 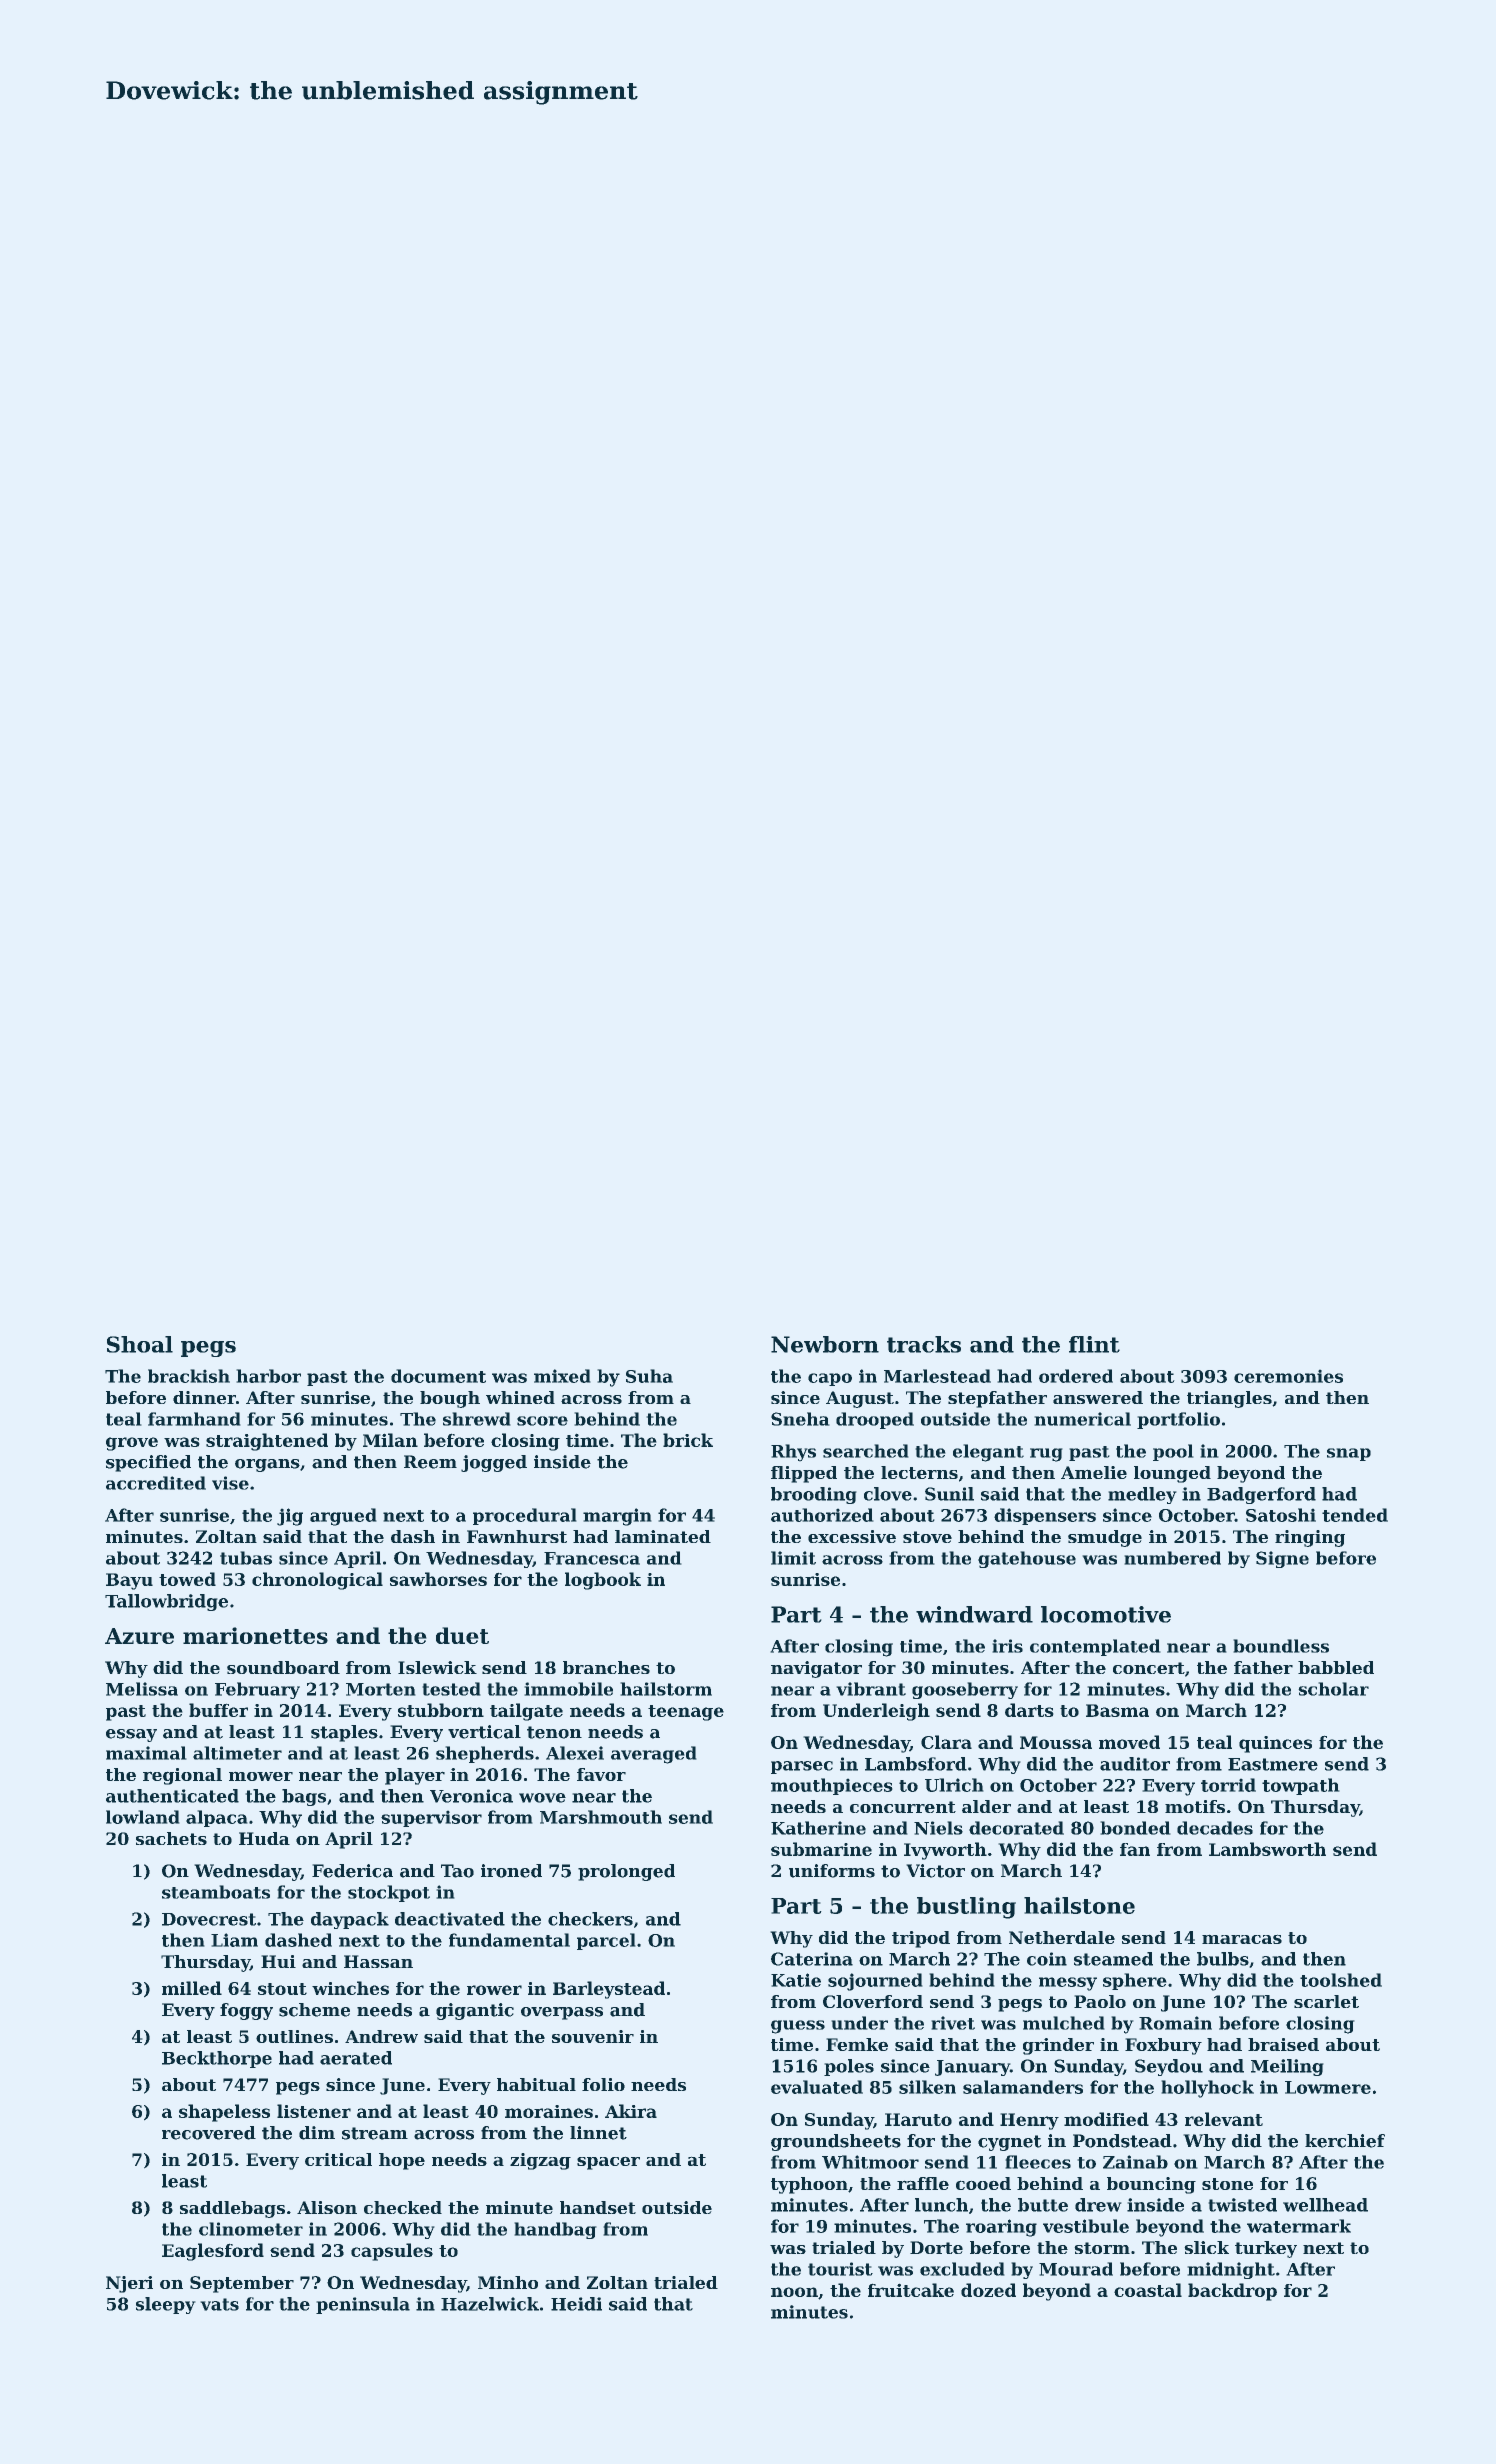 I want to click on guess, so click(x=798, y=2027).
